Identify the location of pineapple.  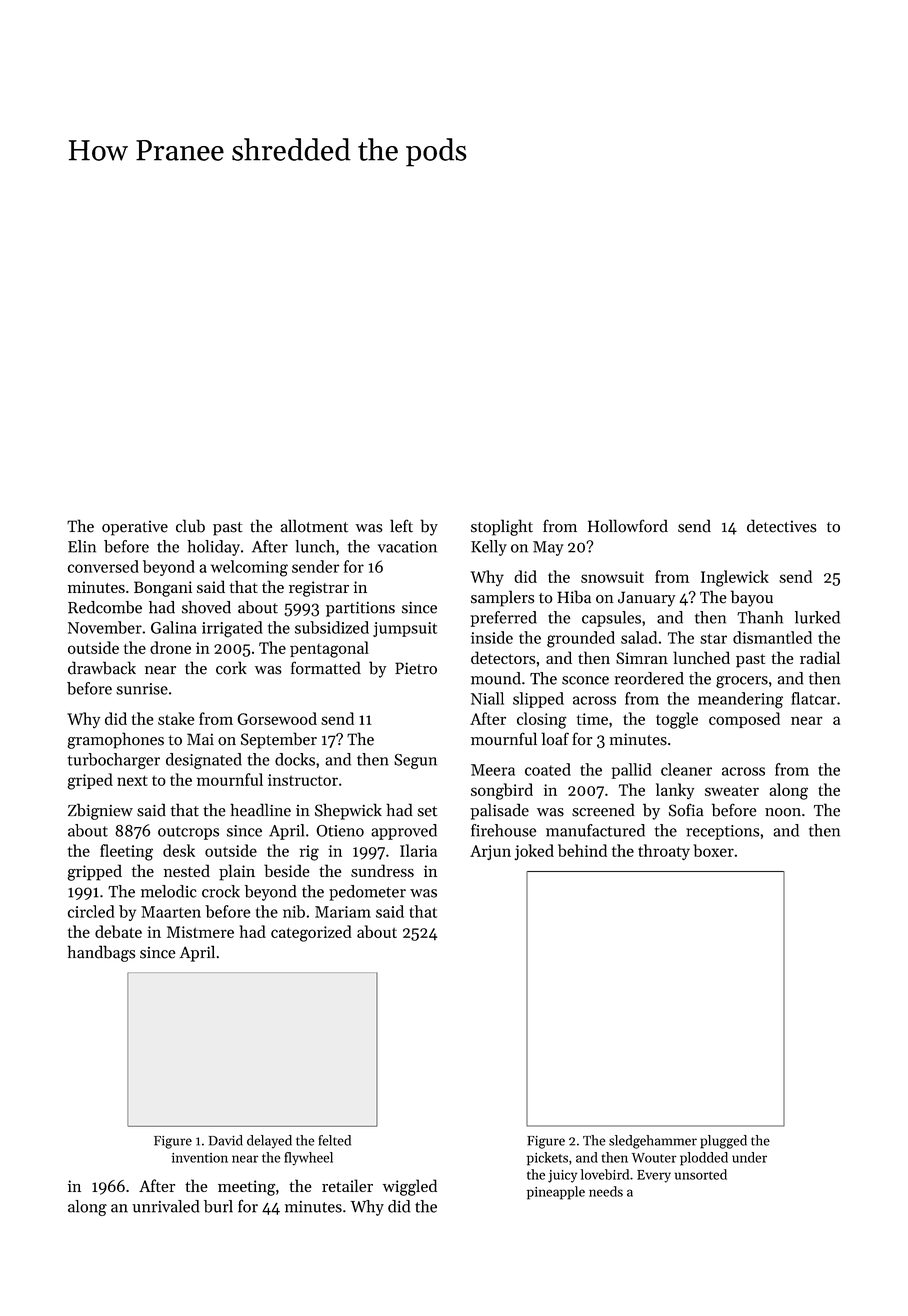
(556, 1193).
